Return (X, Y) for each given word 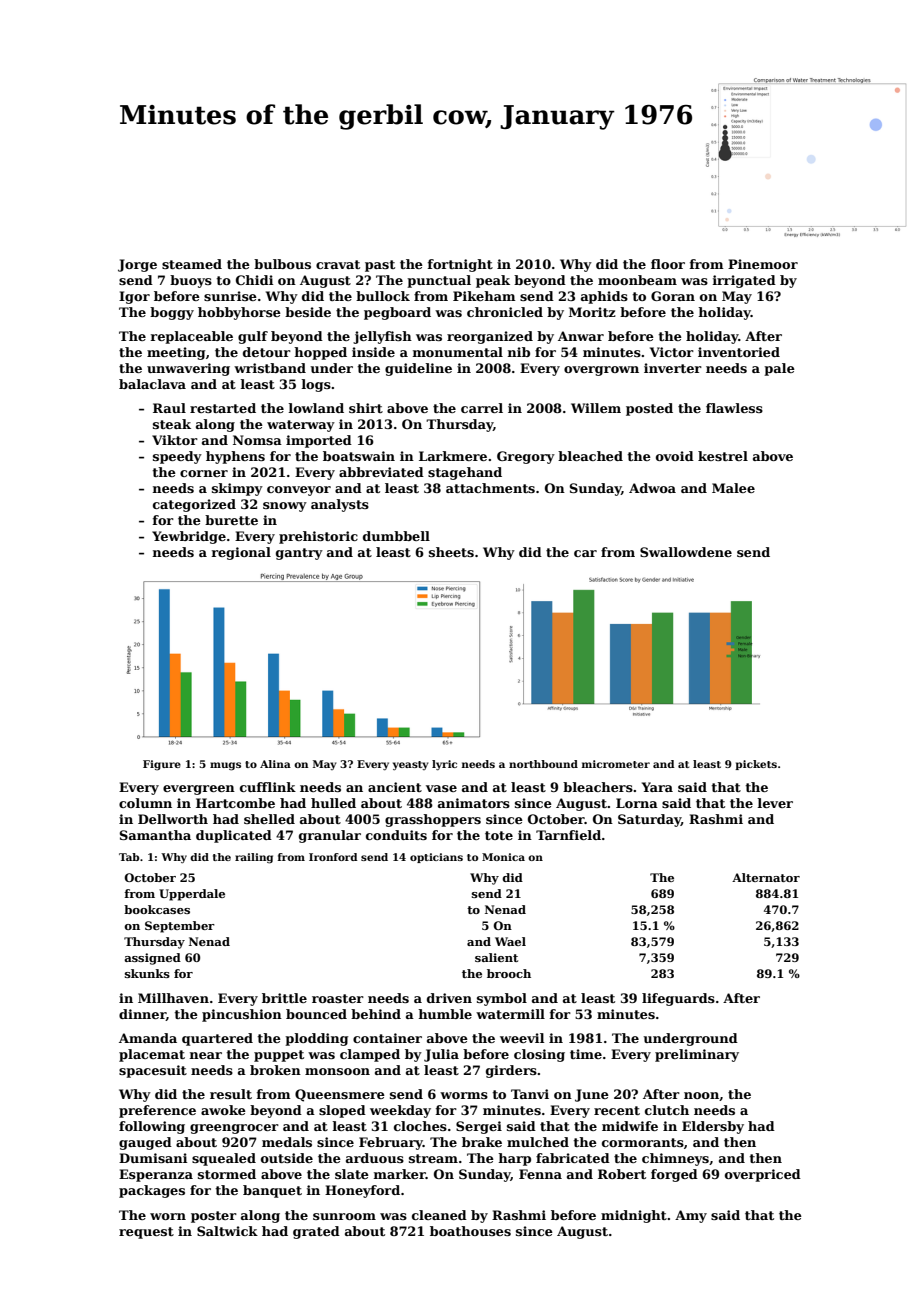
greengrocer (234, 1129)
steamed (192, 264)
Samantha (155, 835)
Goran (673, 296)
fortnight (460, 265)
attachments (490, 488)
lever (775, 803)
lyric (444, 765)
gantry (299, 554)
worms (464, 1095)
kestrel (723, 456)
